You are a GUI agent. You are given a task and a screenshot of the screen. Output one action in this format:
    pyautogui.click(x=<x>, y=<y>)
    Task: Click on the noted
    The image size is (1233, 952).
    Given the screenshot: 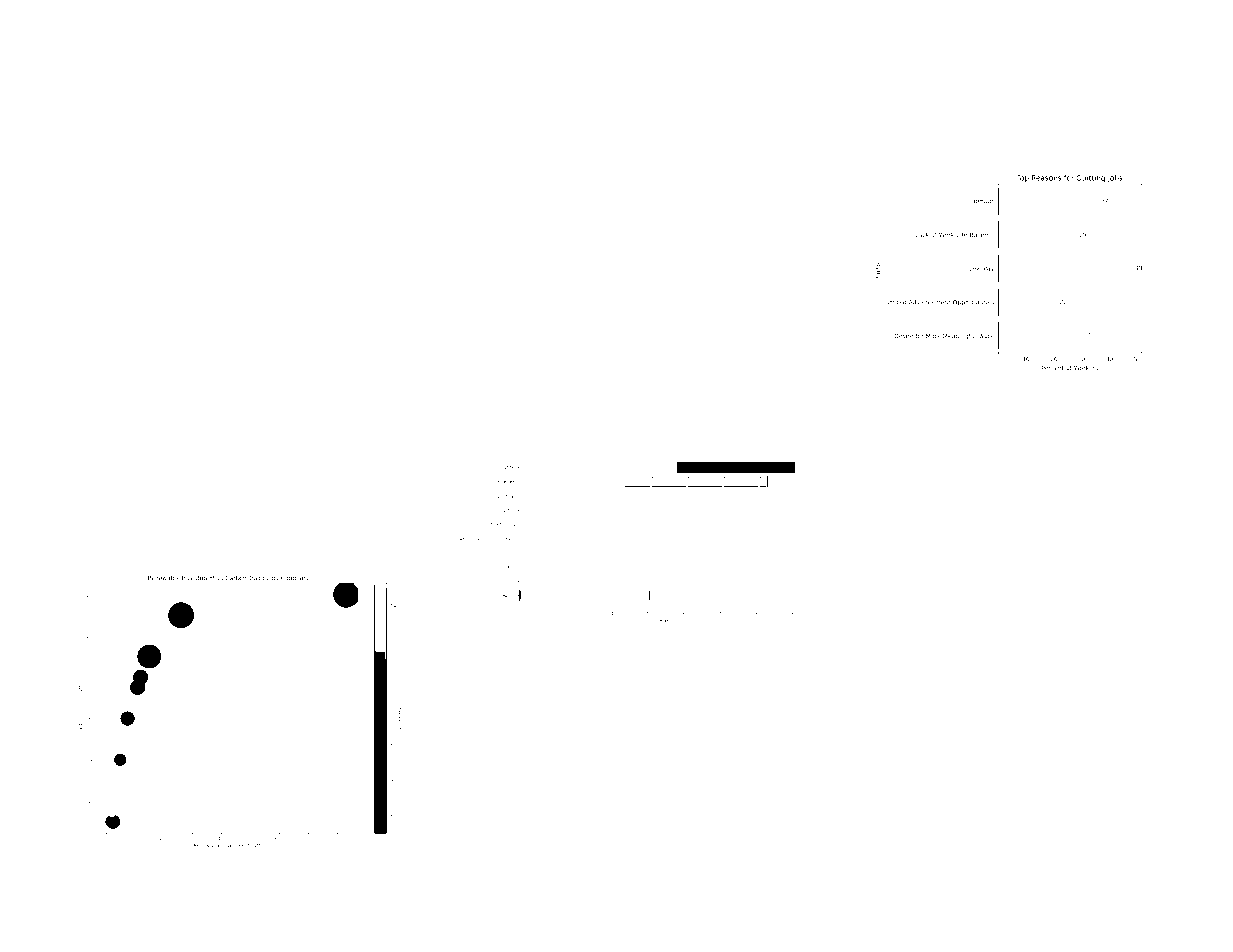 What is the action you would take?
    pyautogui.click(x=95, y=48)
